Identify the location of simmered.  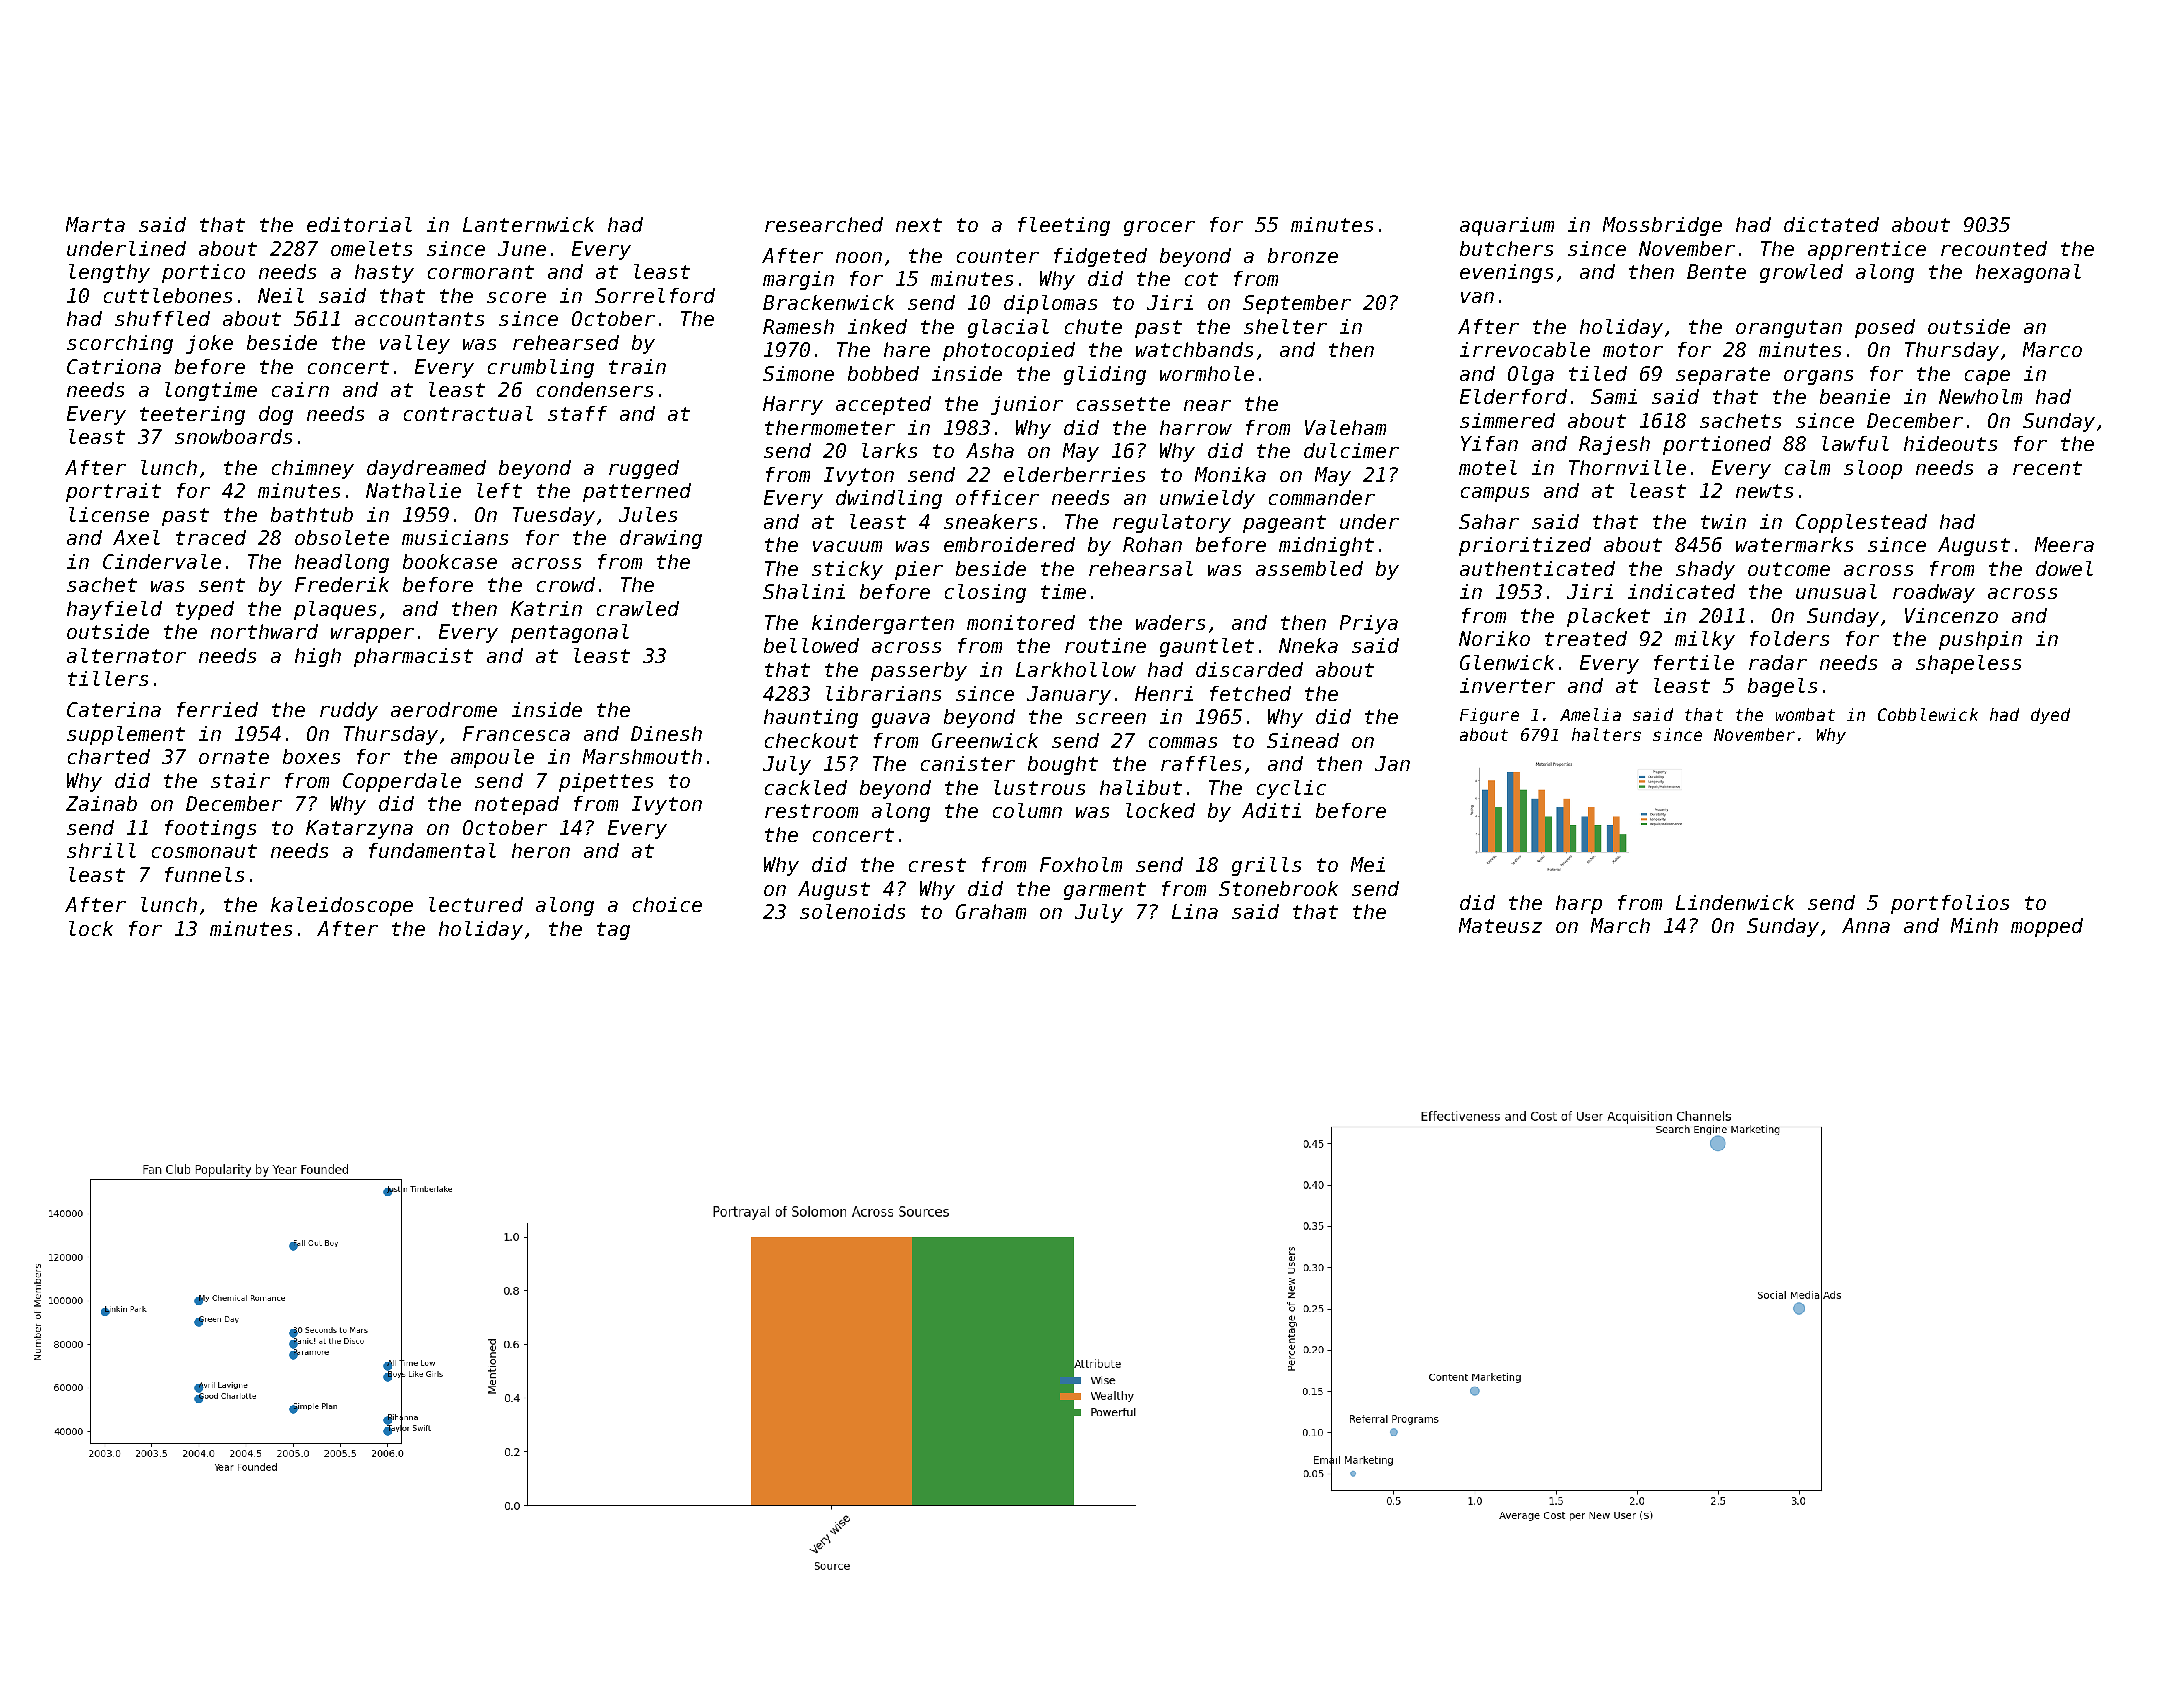
(1507, 420).
